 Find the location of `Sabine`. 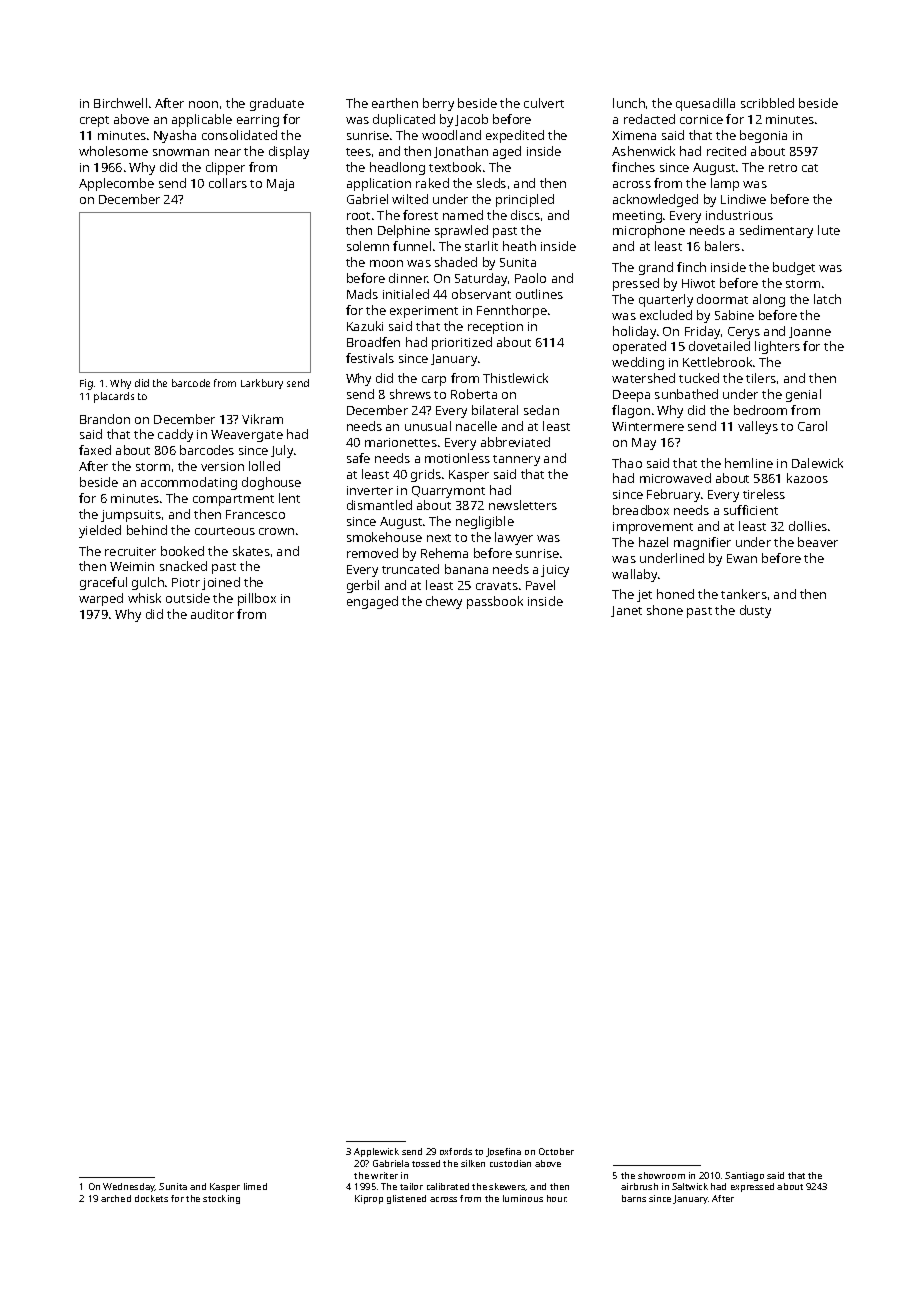

Sabine is located at coordinates (734, 315).
